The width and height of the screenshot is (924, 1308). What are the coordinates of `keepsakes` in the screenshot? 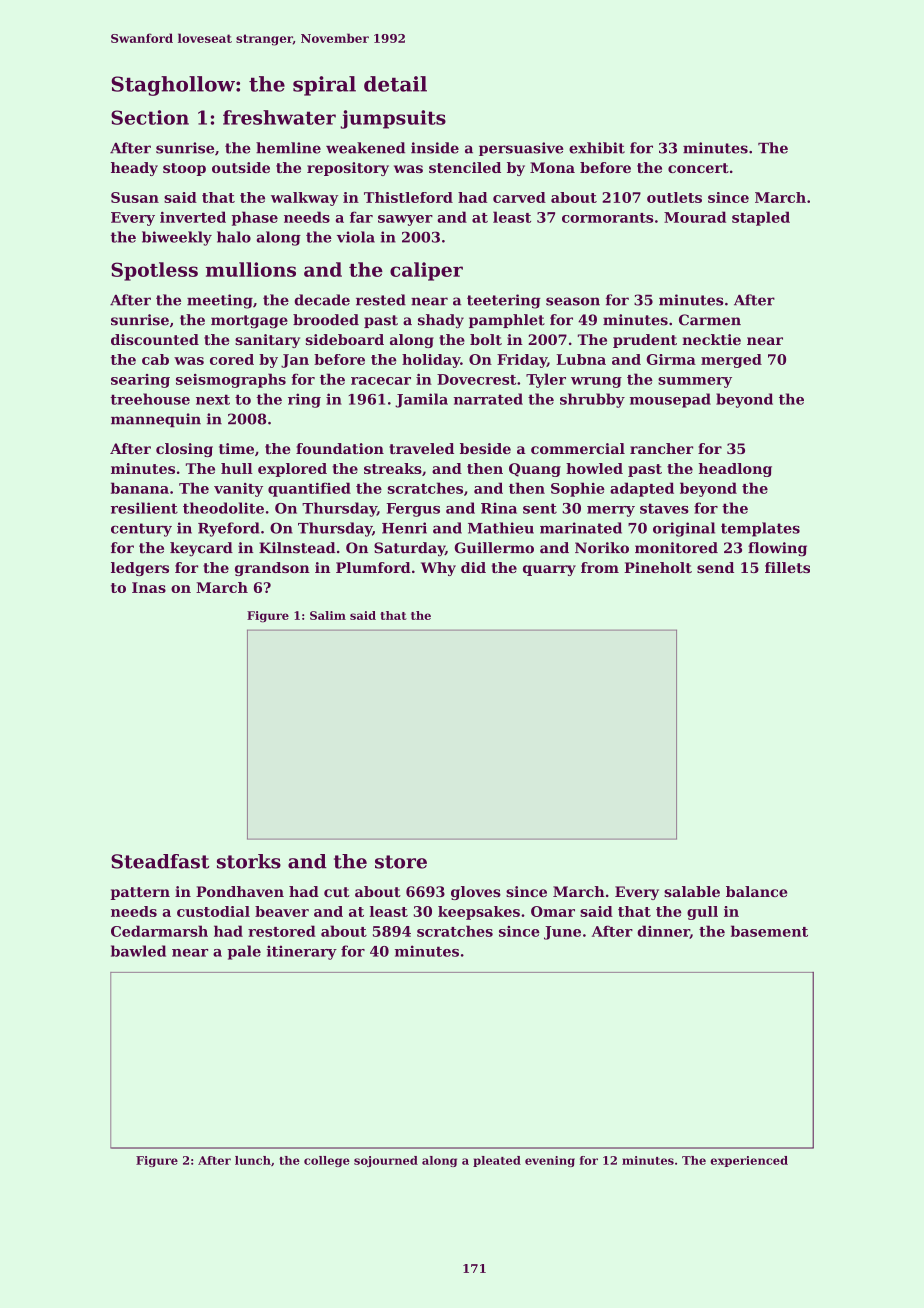 It's located at (479, 913).
